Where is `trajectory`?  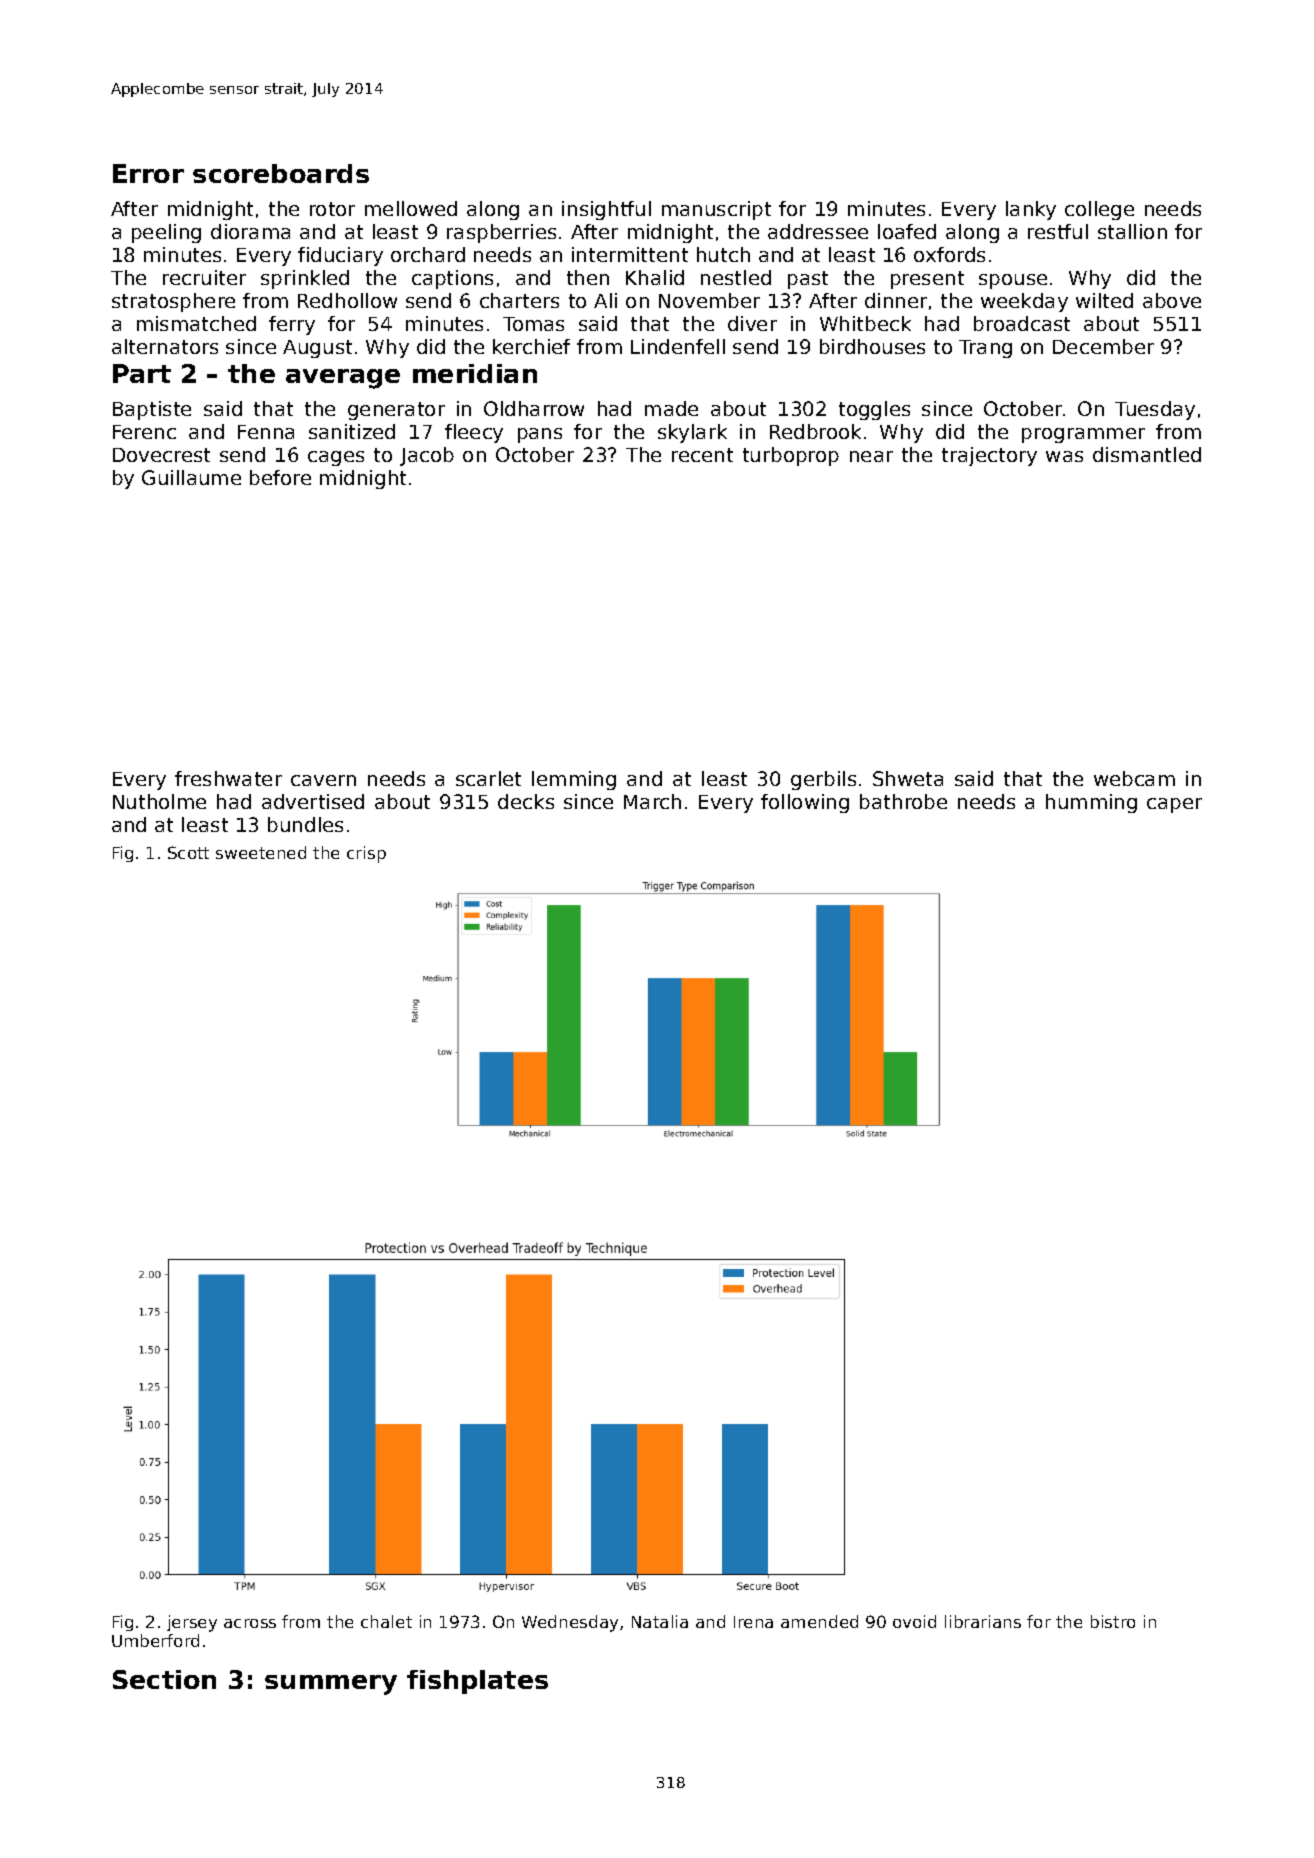
trajectory is located at coordinates (989, 456).
